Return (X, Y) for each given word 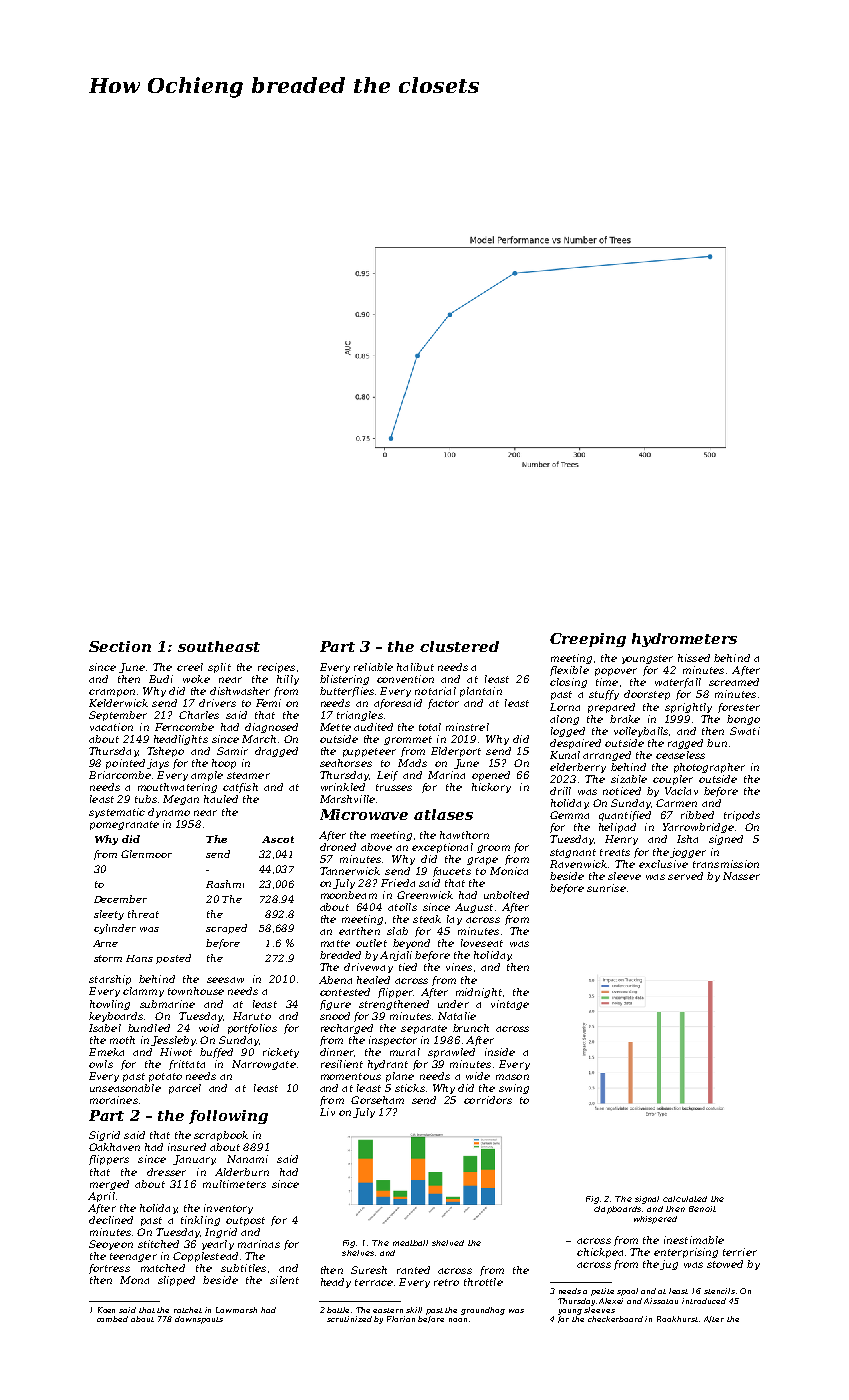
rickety (281, 1053)
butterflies (347, 692)
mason (512, 1077)
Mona (134, 1280)
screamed (734, 682)
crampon (112, 693)
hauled (221, 799)
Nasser (741, 876)
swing (514, 1089)
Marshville (347, 799)
